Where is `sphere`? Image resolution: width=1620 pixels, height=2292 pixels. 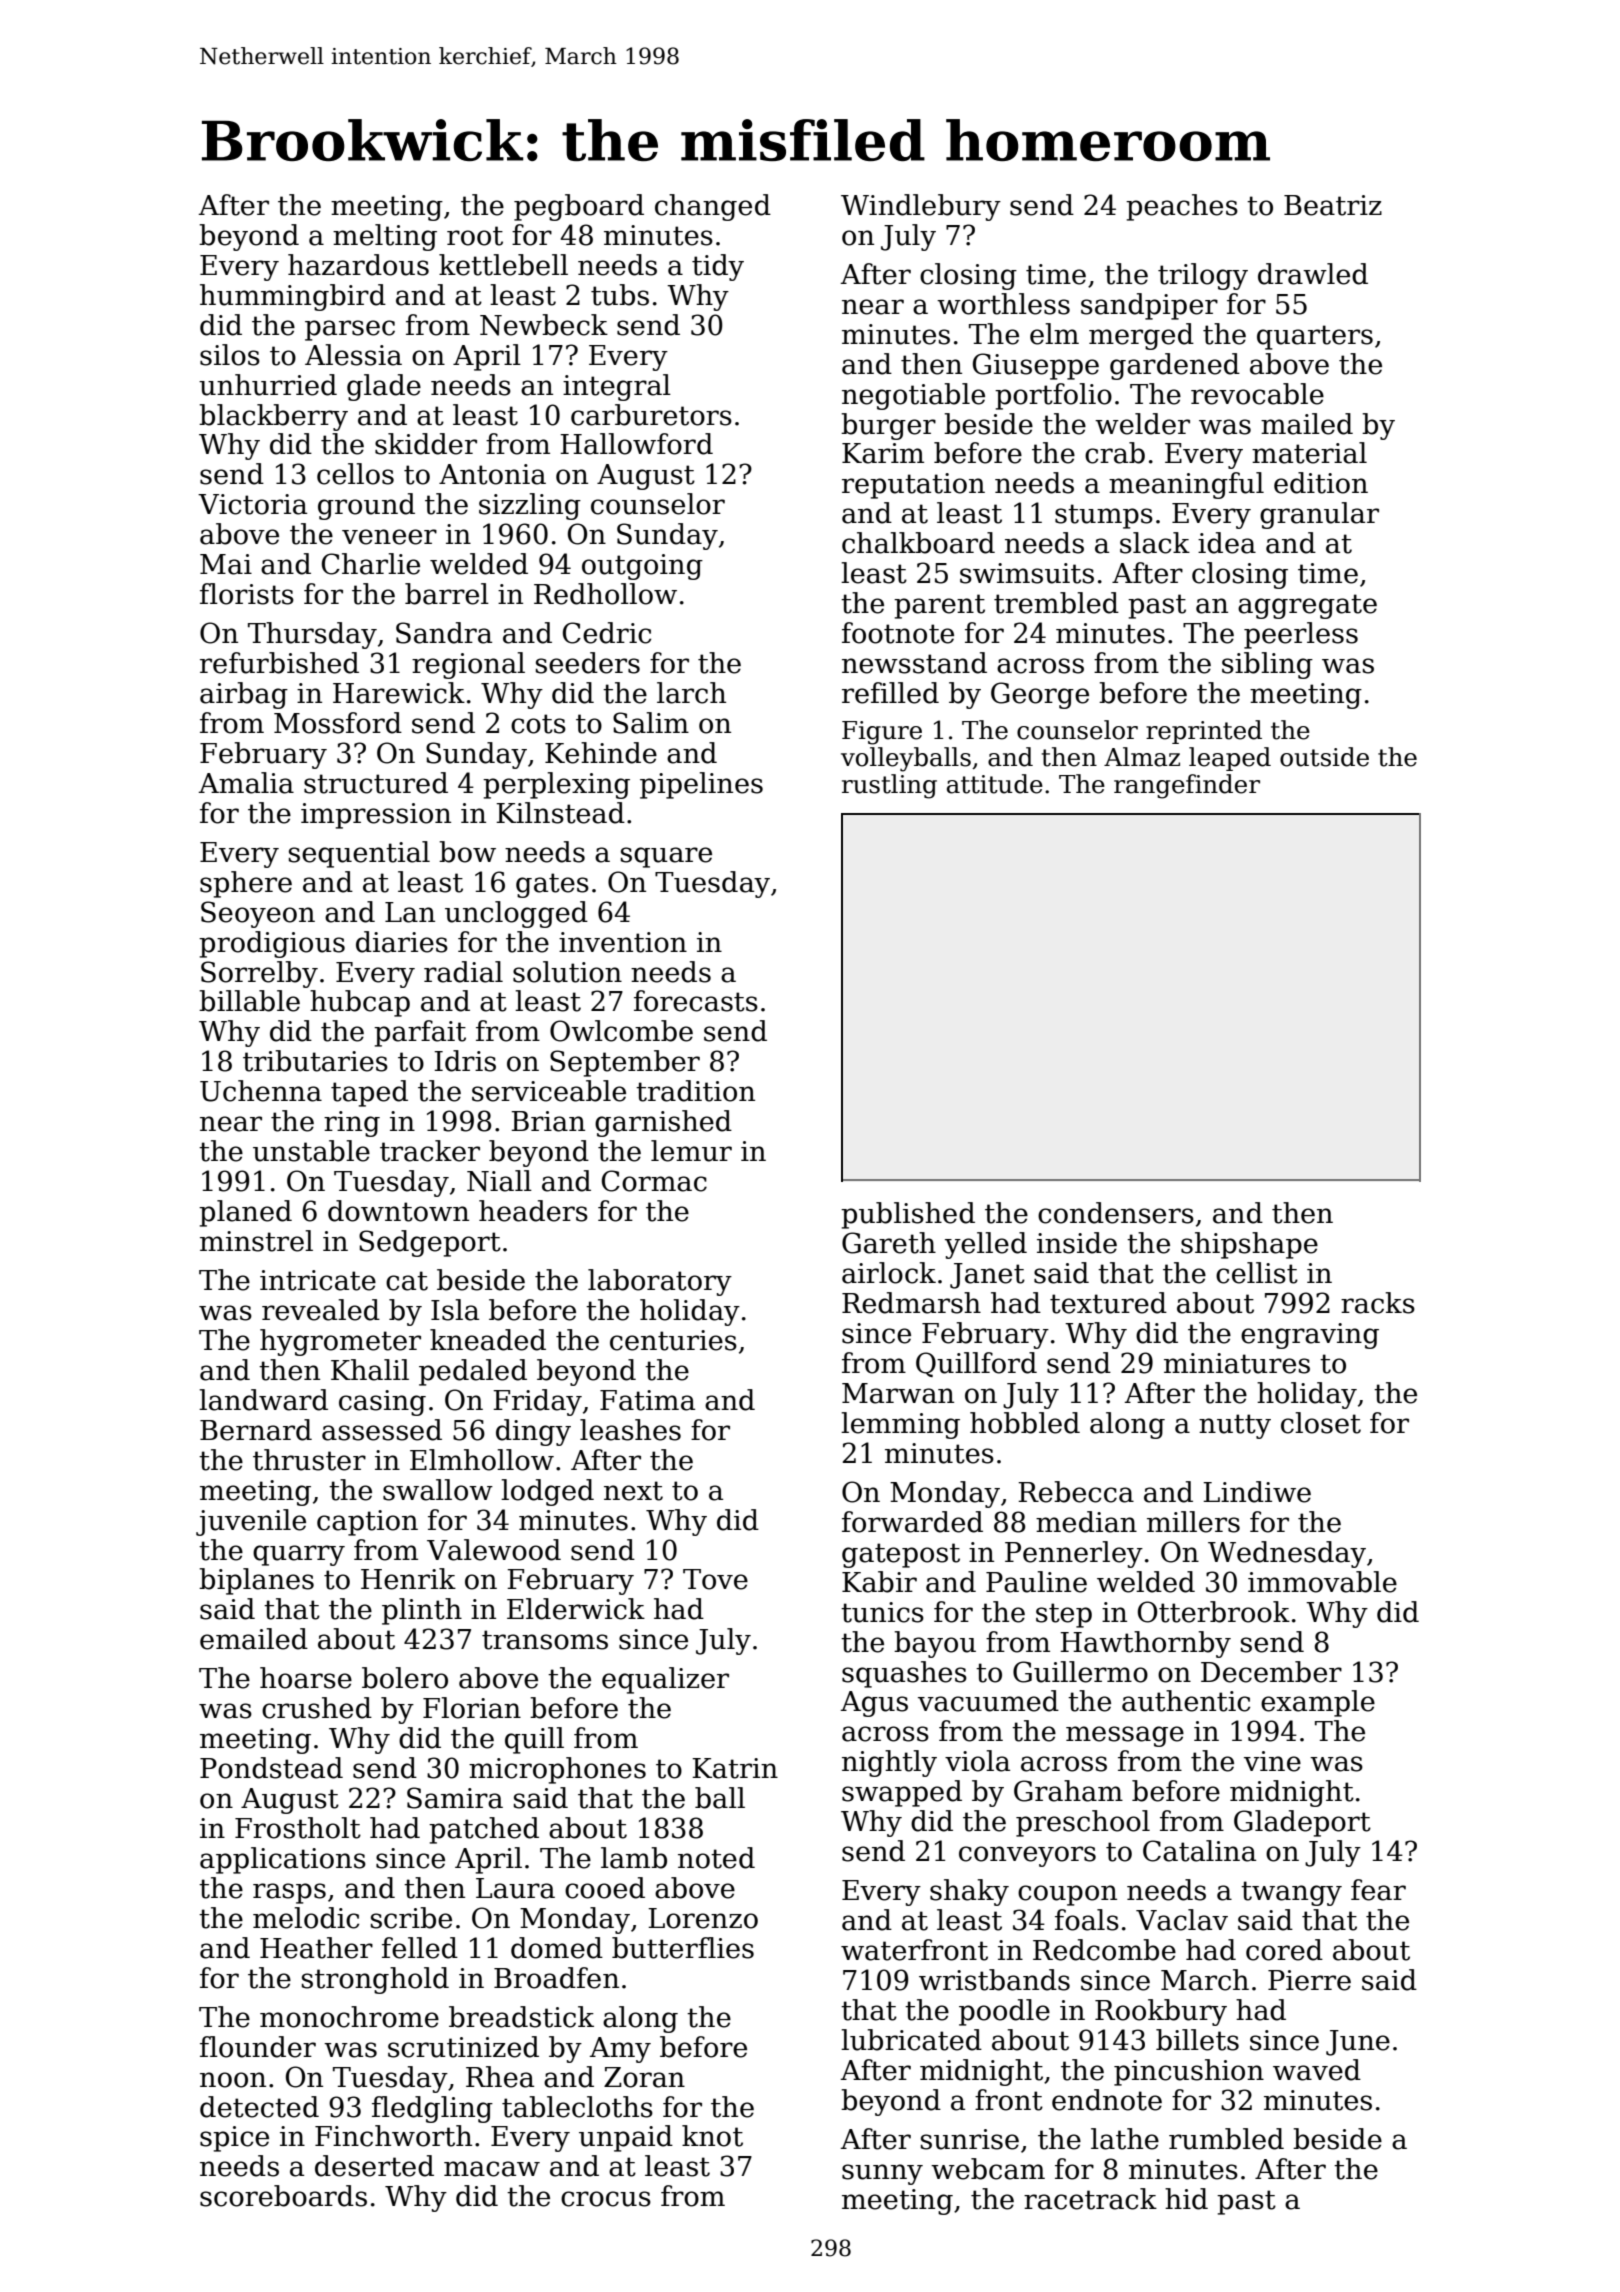
sphere is located at coordinates (246, 884).
